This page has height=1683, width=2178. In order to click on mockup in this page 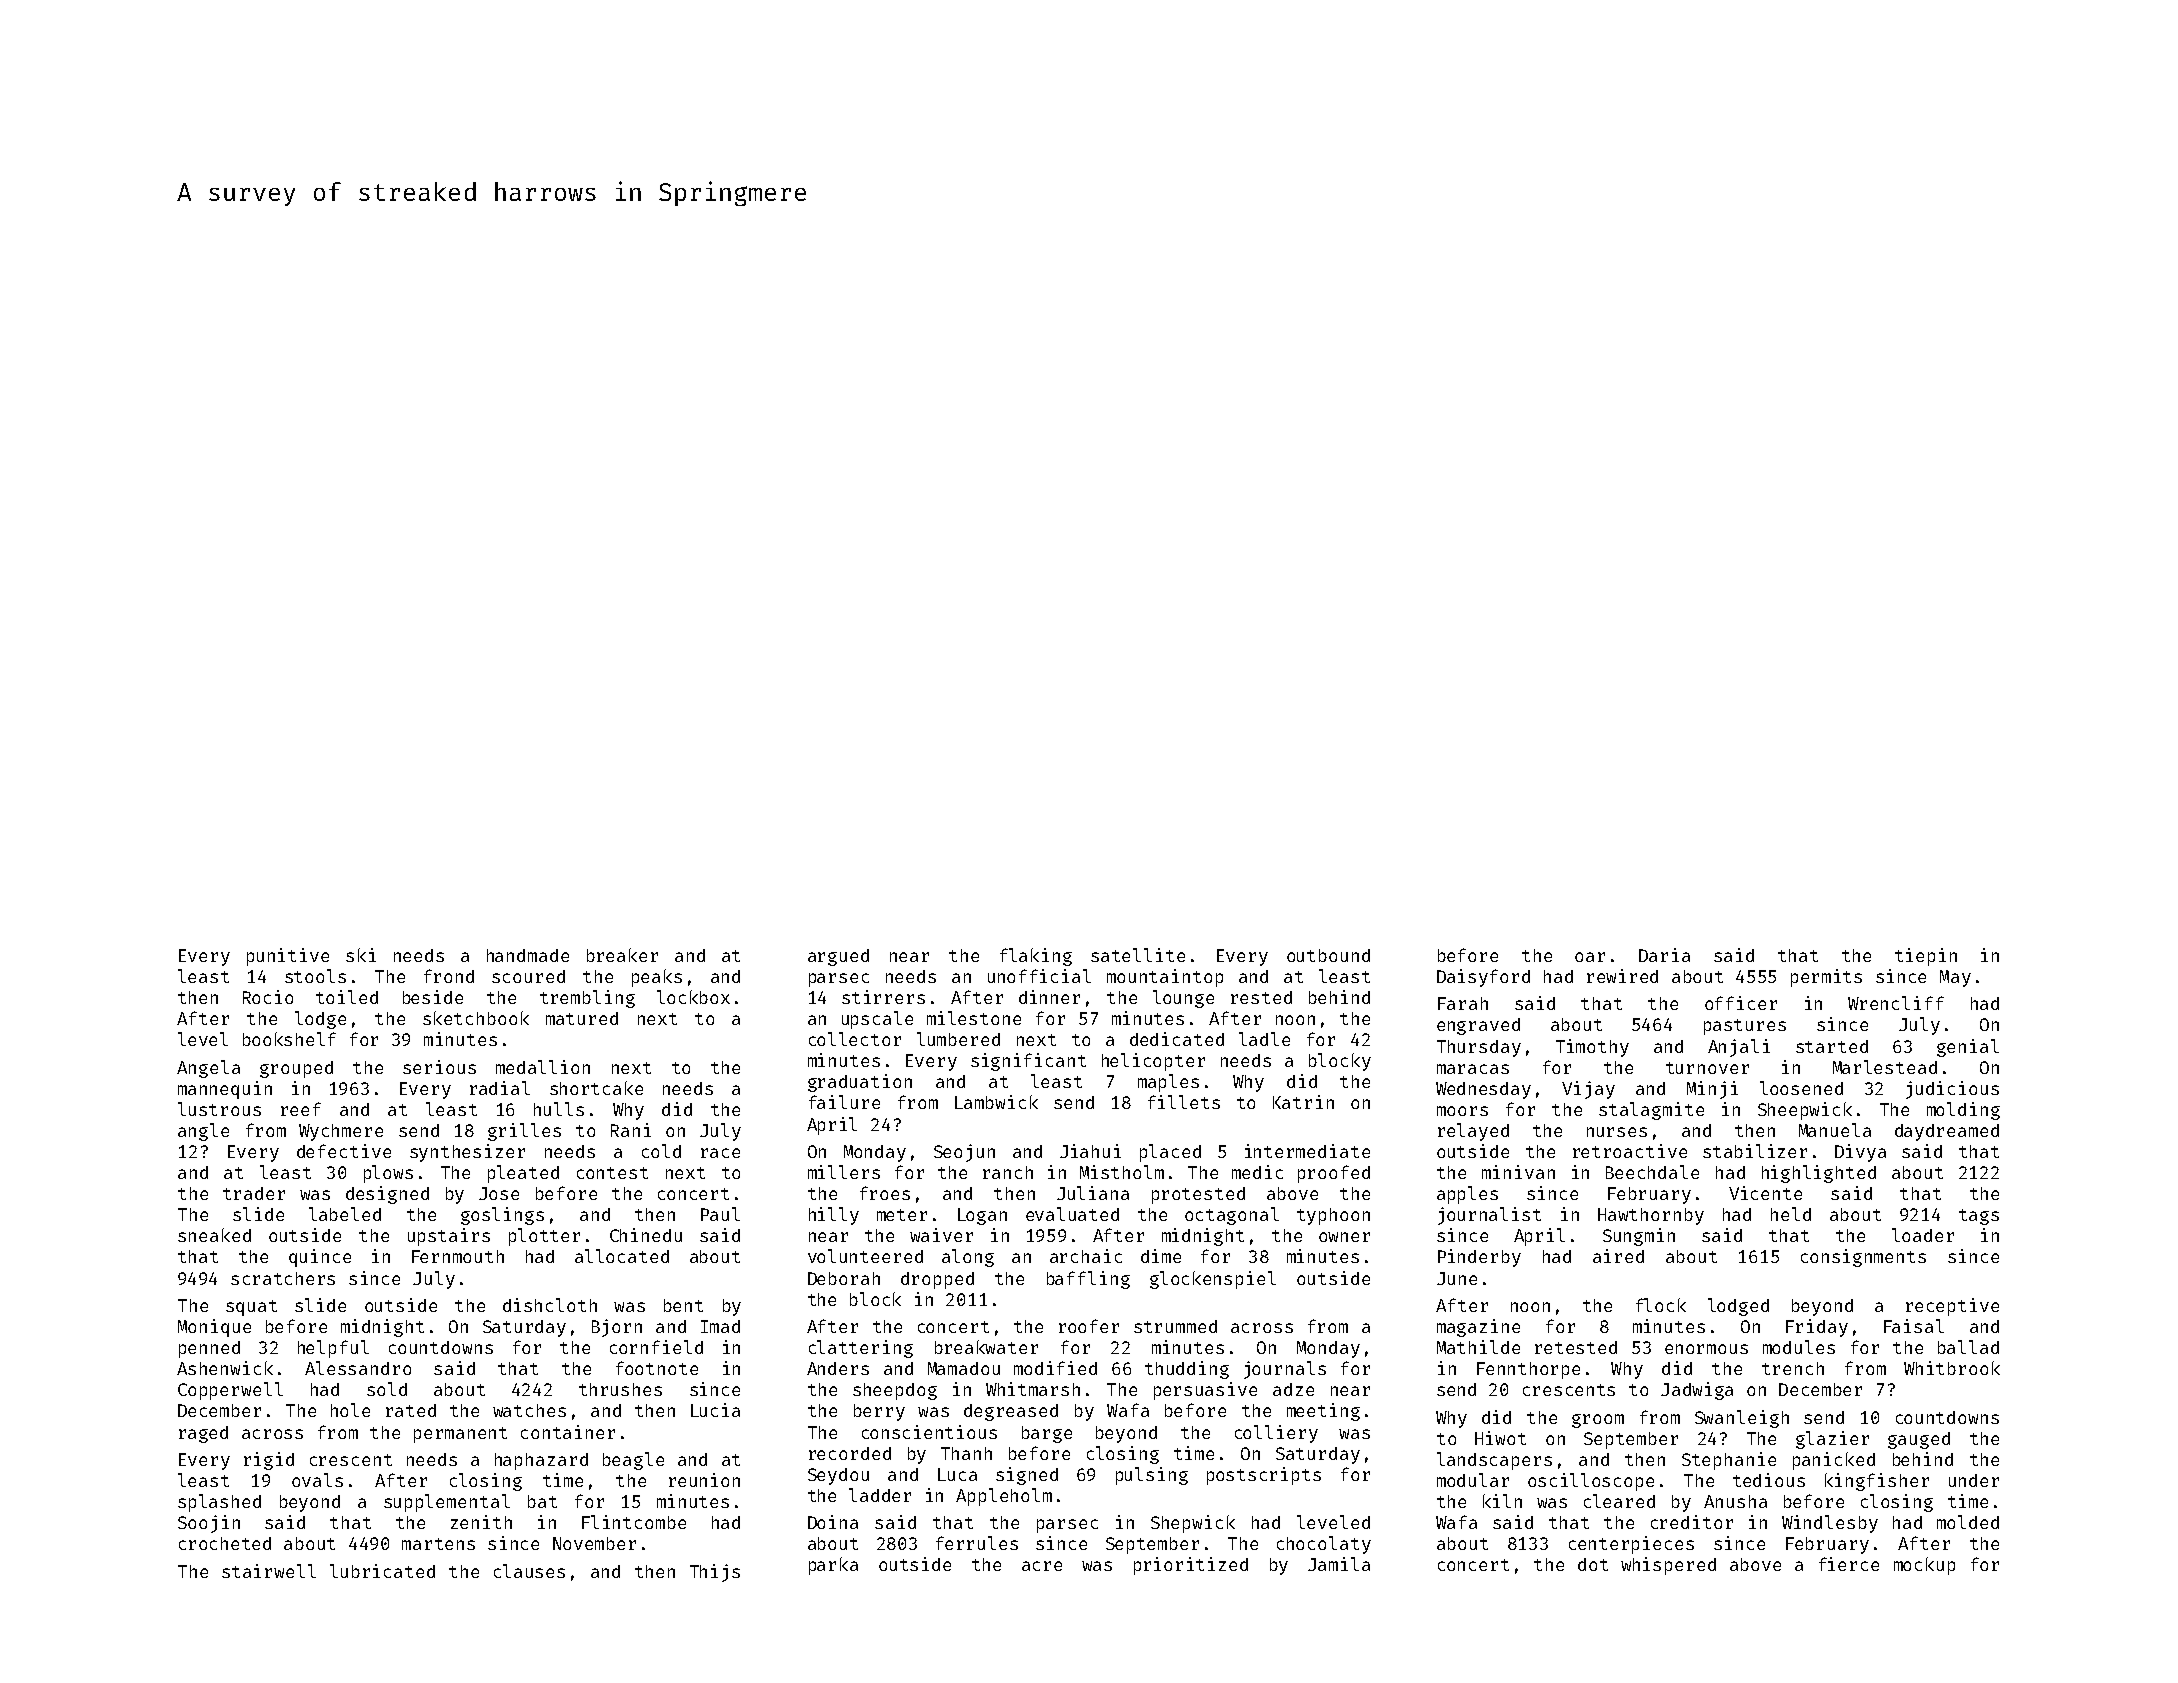, I will do `click(1924, 1566)`.
